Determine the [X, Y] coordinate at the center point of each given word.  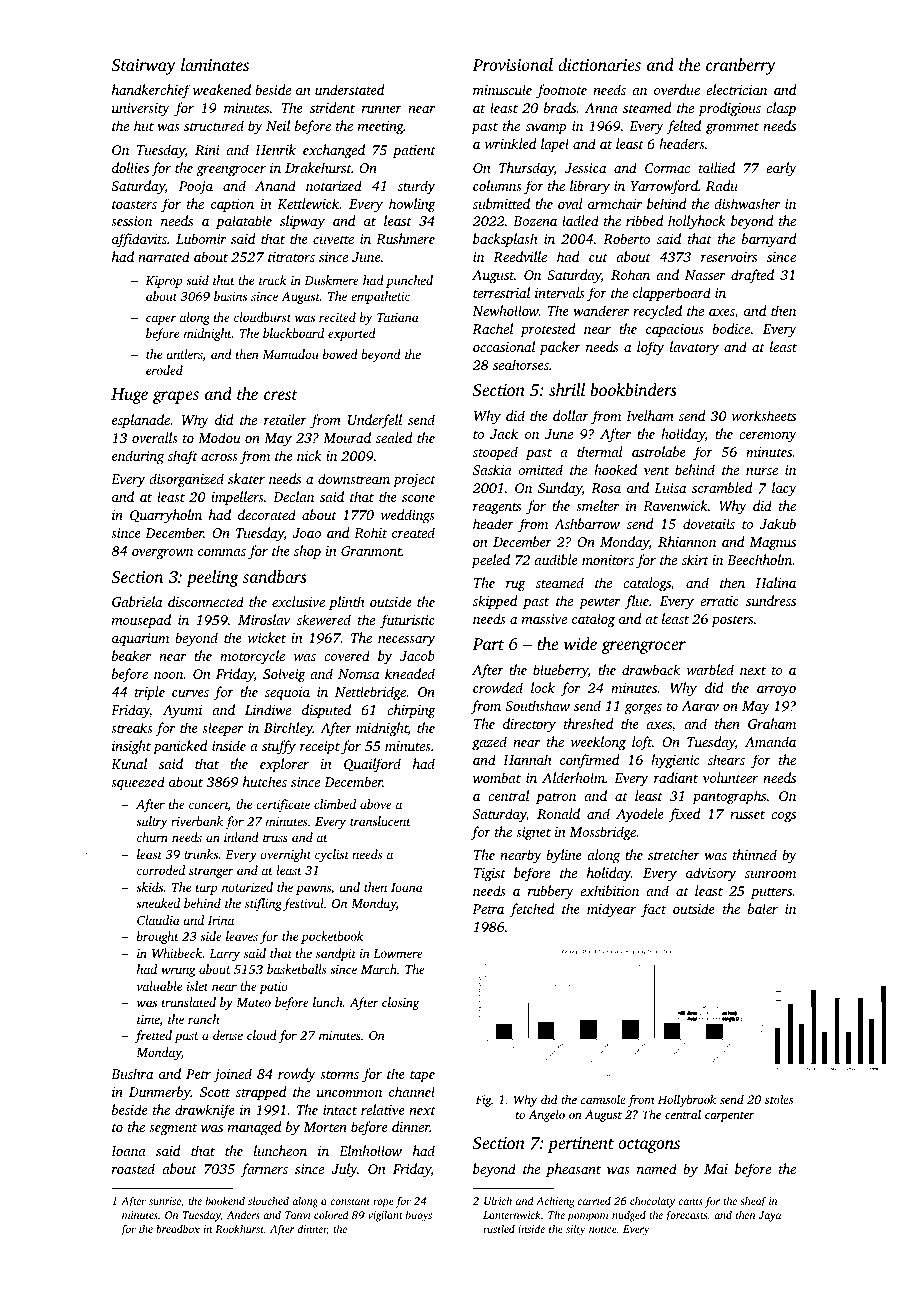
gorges [643, 709]
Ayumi [182, 711]
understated [349, 89]
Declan [293, 496]
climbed [335, 804]
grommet [732, 128]
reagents [497, 508]
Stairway [143, 67]
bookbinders [633, 389]
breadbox [178, 1228]
